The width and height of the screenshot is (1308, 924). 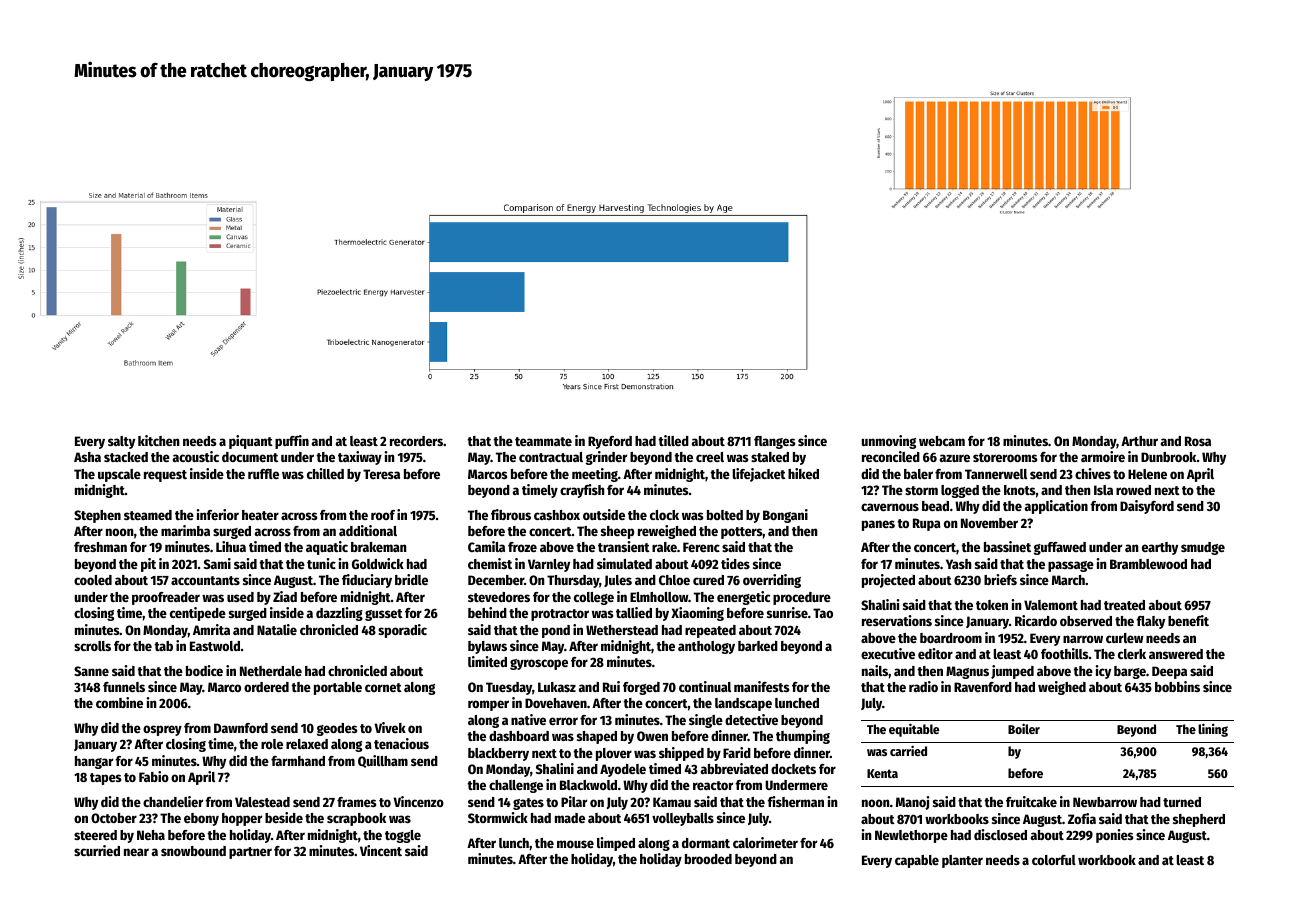 I want to click on lining, so click(x=1213, y=730).
